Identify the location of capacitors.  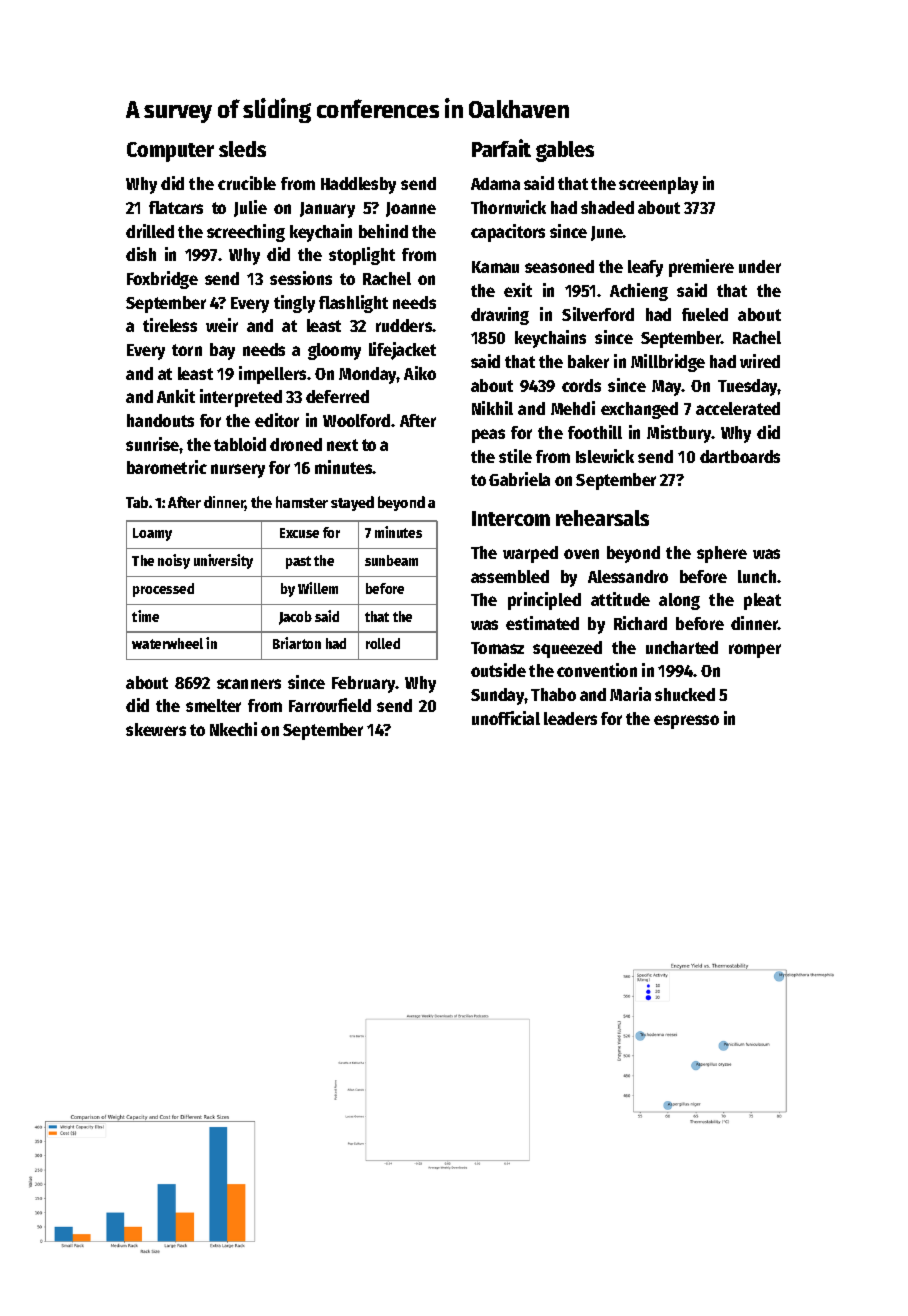
(508, 233).
